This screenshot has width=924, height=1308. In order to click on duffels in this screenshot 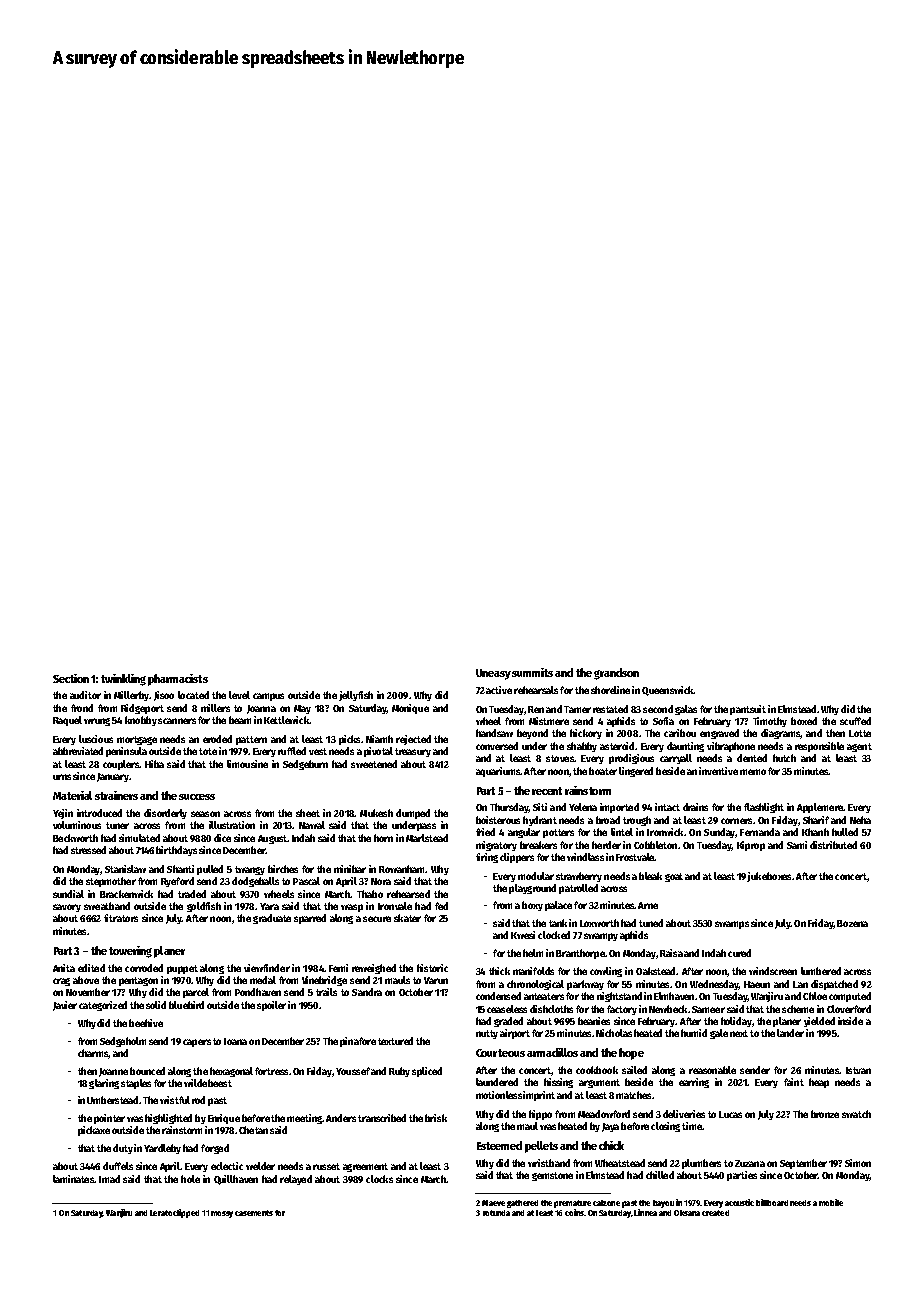, I will do `click(118, 1166)`.
